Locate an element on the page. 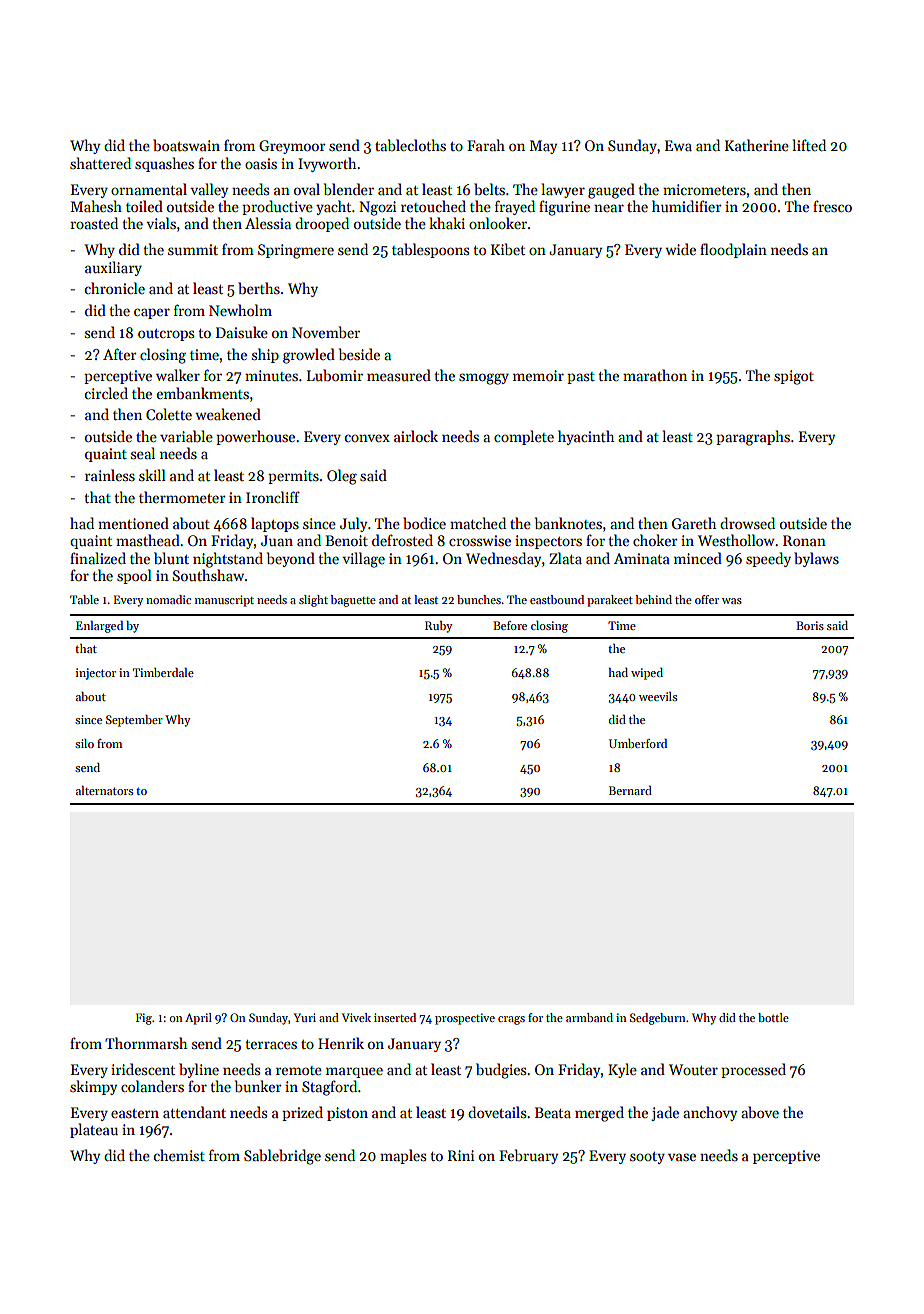 The height and width of the document is (1314, 924). Farah is located at coordinates (486, 145).
